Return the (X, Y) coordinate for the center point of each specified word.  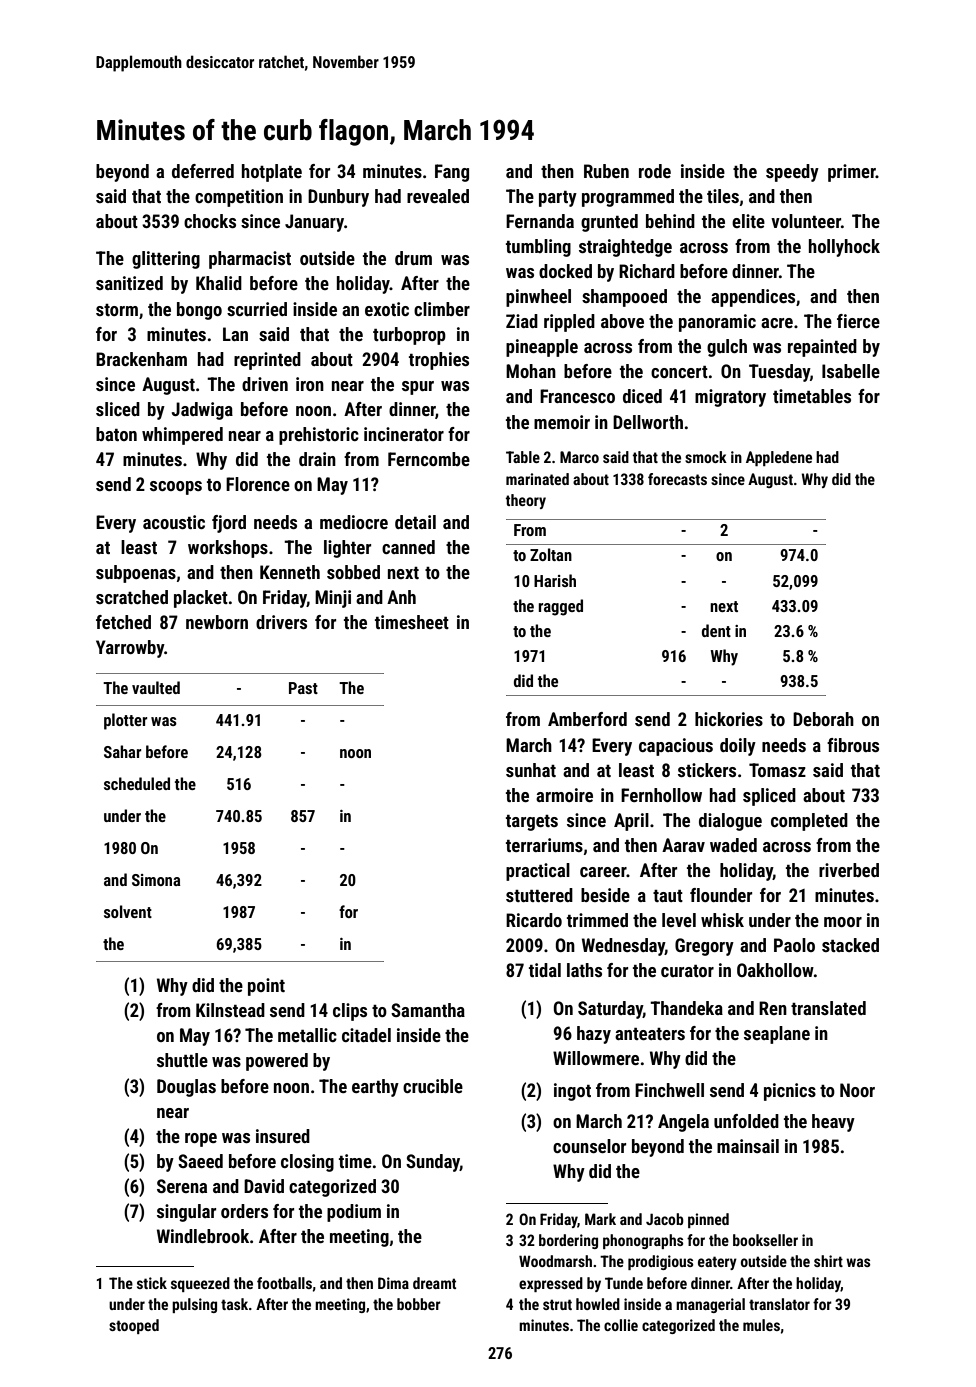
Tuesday (779, 373)
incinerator (404, 434)
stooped (134, 1326)
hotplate (272, 173)
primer (852, 173)
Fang (452, 173)
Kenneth (290, 572)
